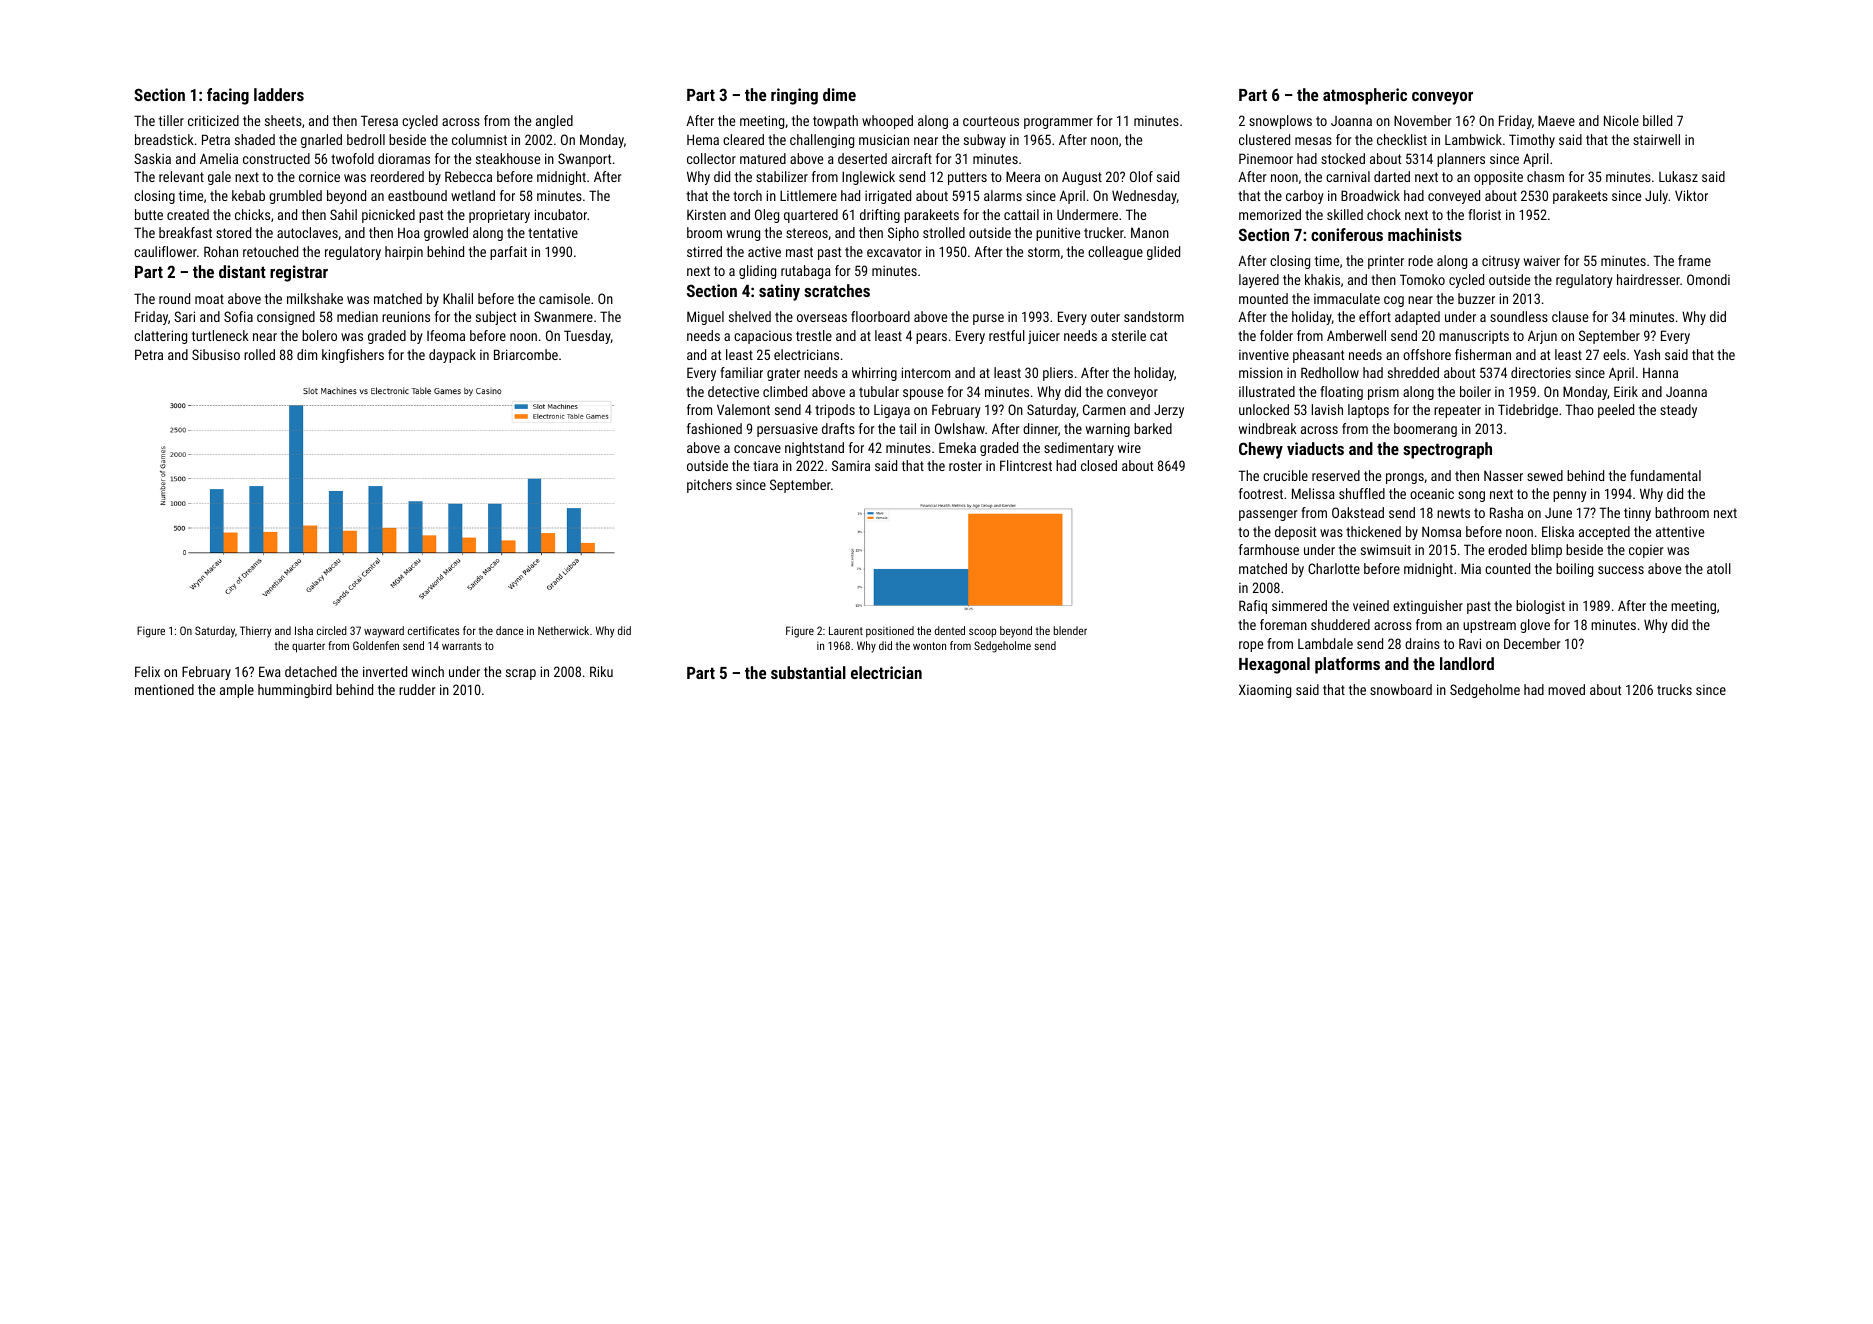 Image resolution: width=1873 pixels, height=1324 pixels. What do you see at coordinates (1270, 214) in the image?
I see `memorized` at bounding box center [1270, 214].
